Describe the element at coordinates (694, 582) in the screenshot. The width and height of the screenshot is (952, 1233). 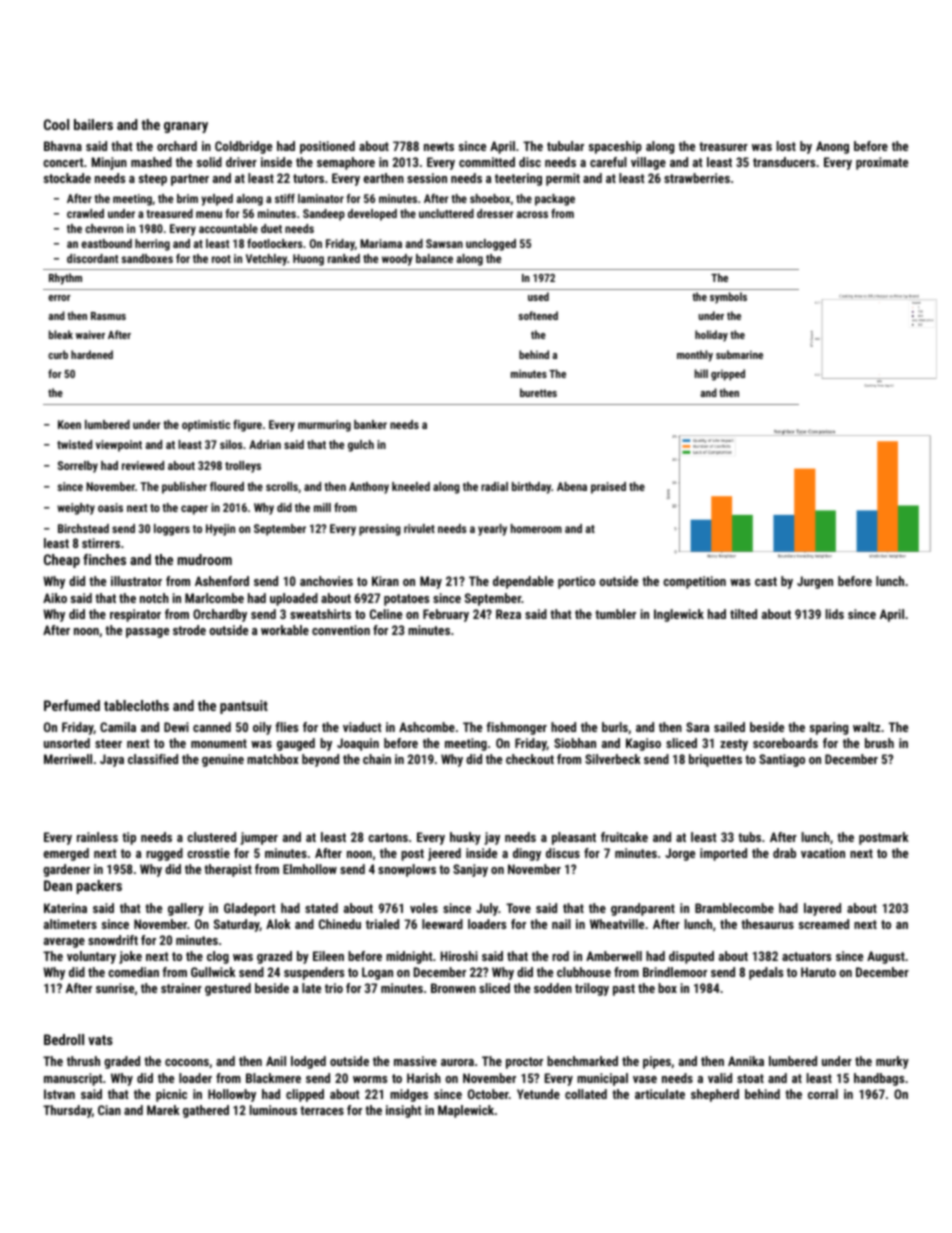
I see `competition` at that location.
